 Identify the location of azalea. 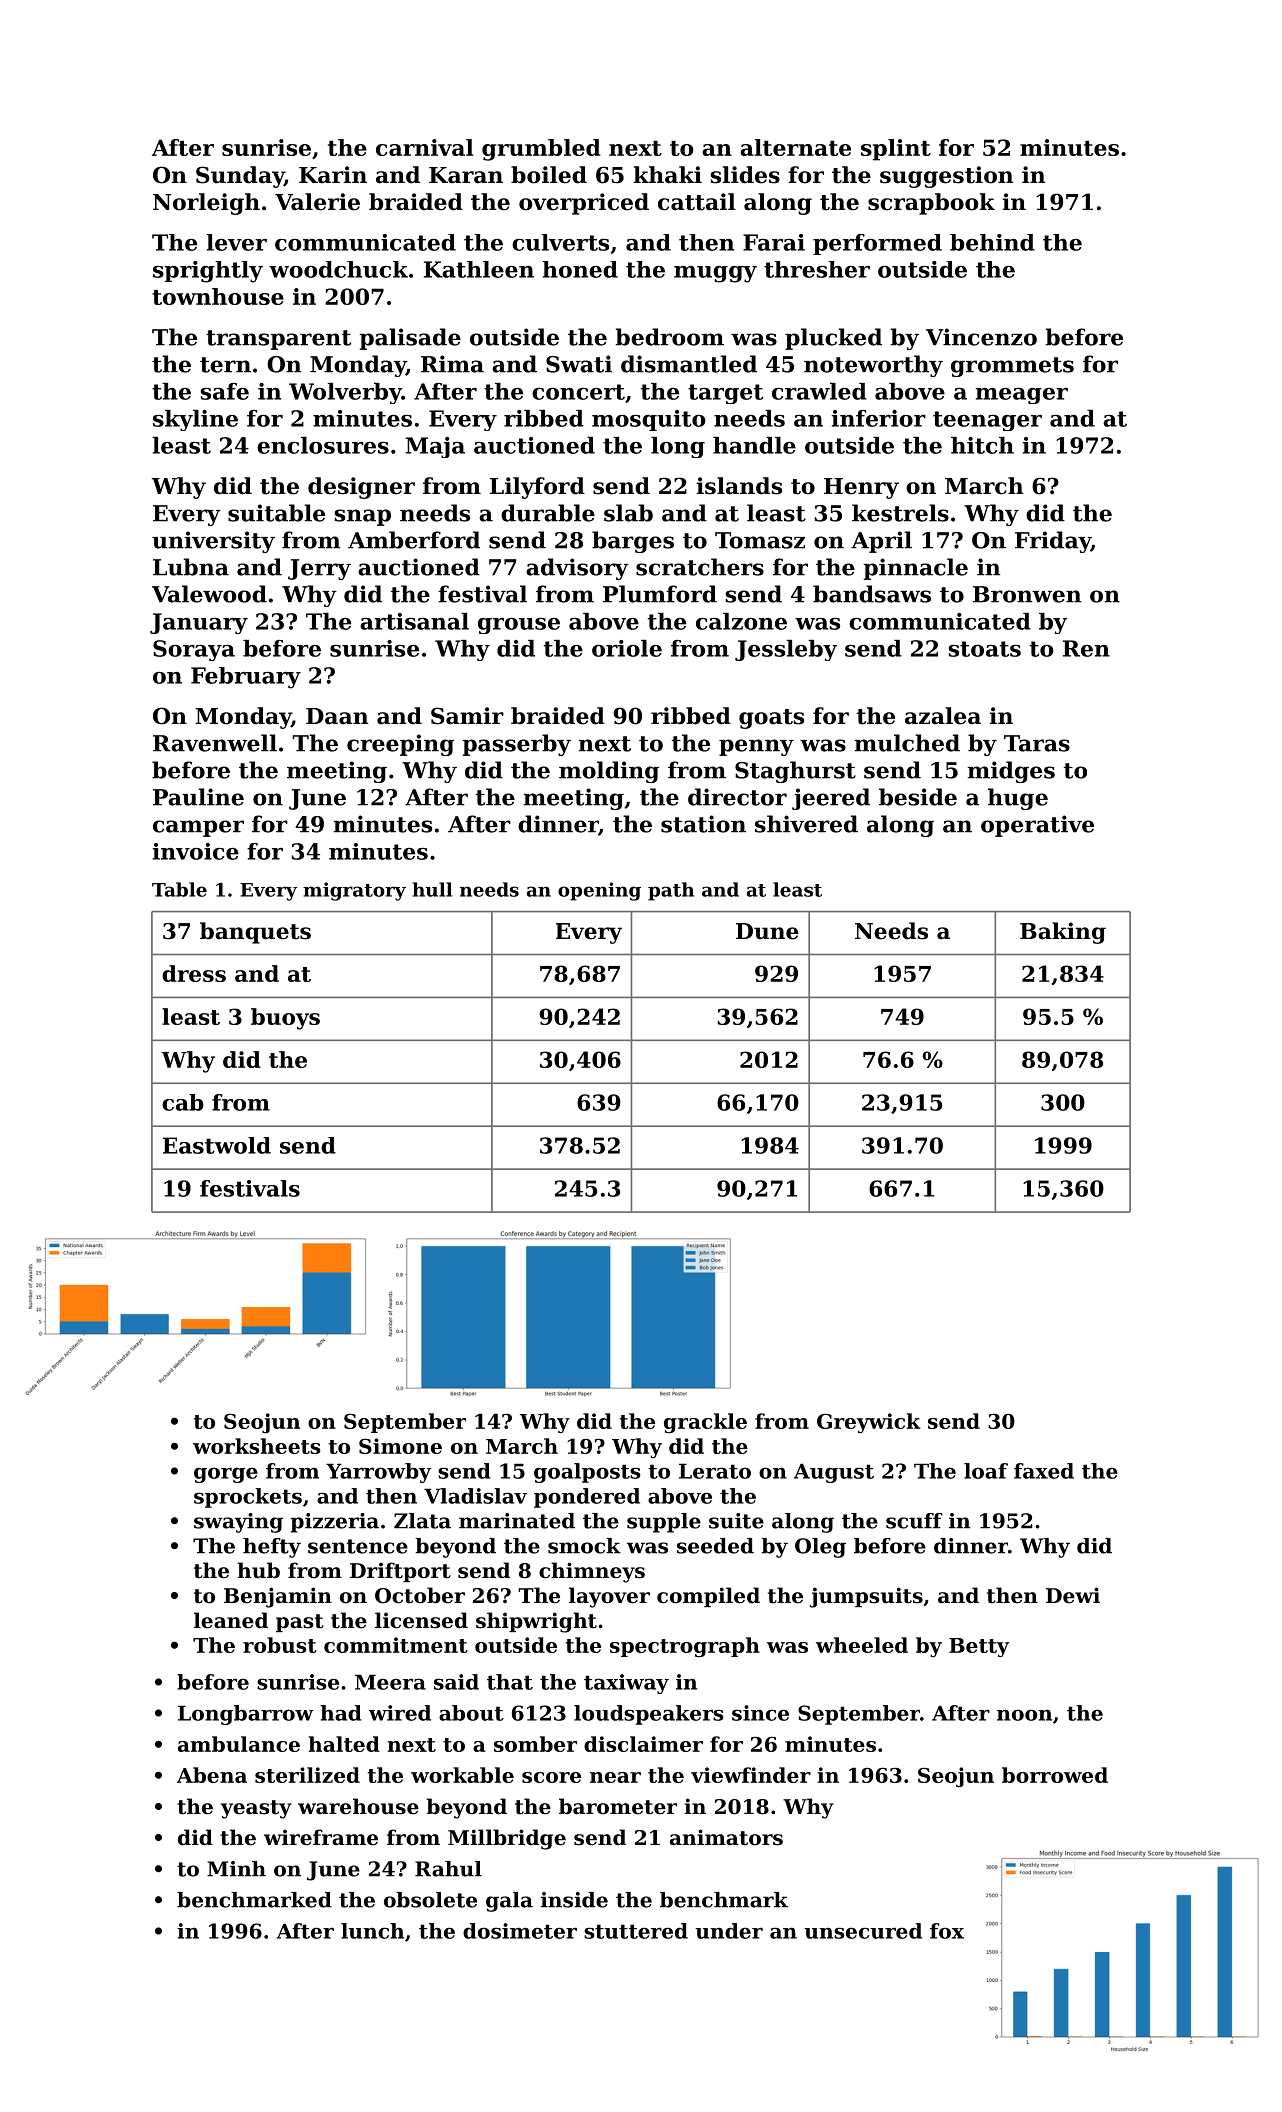
(943, 716).
